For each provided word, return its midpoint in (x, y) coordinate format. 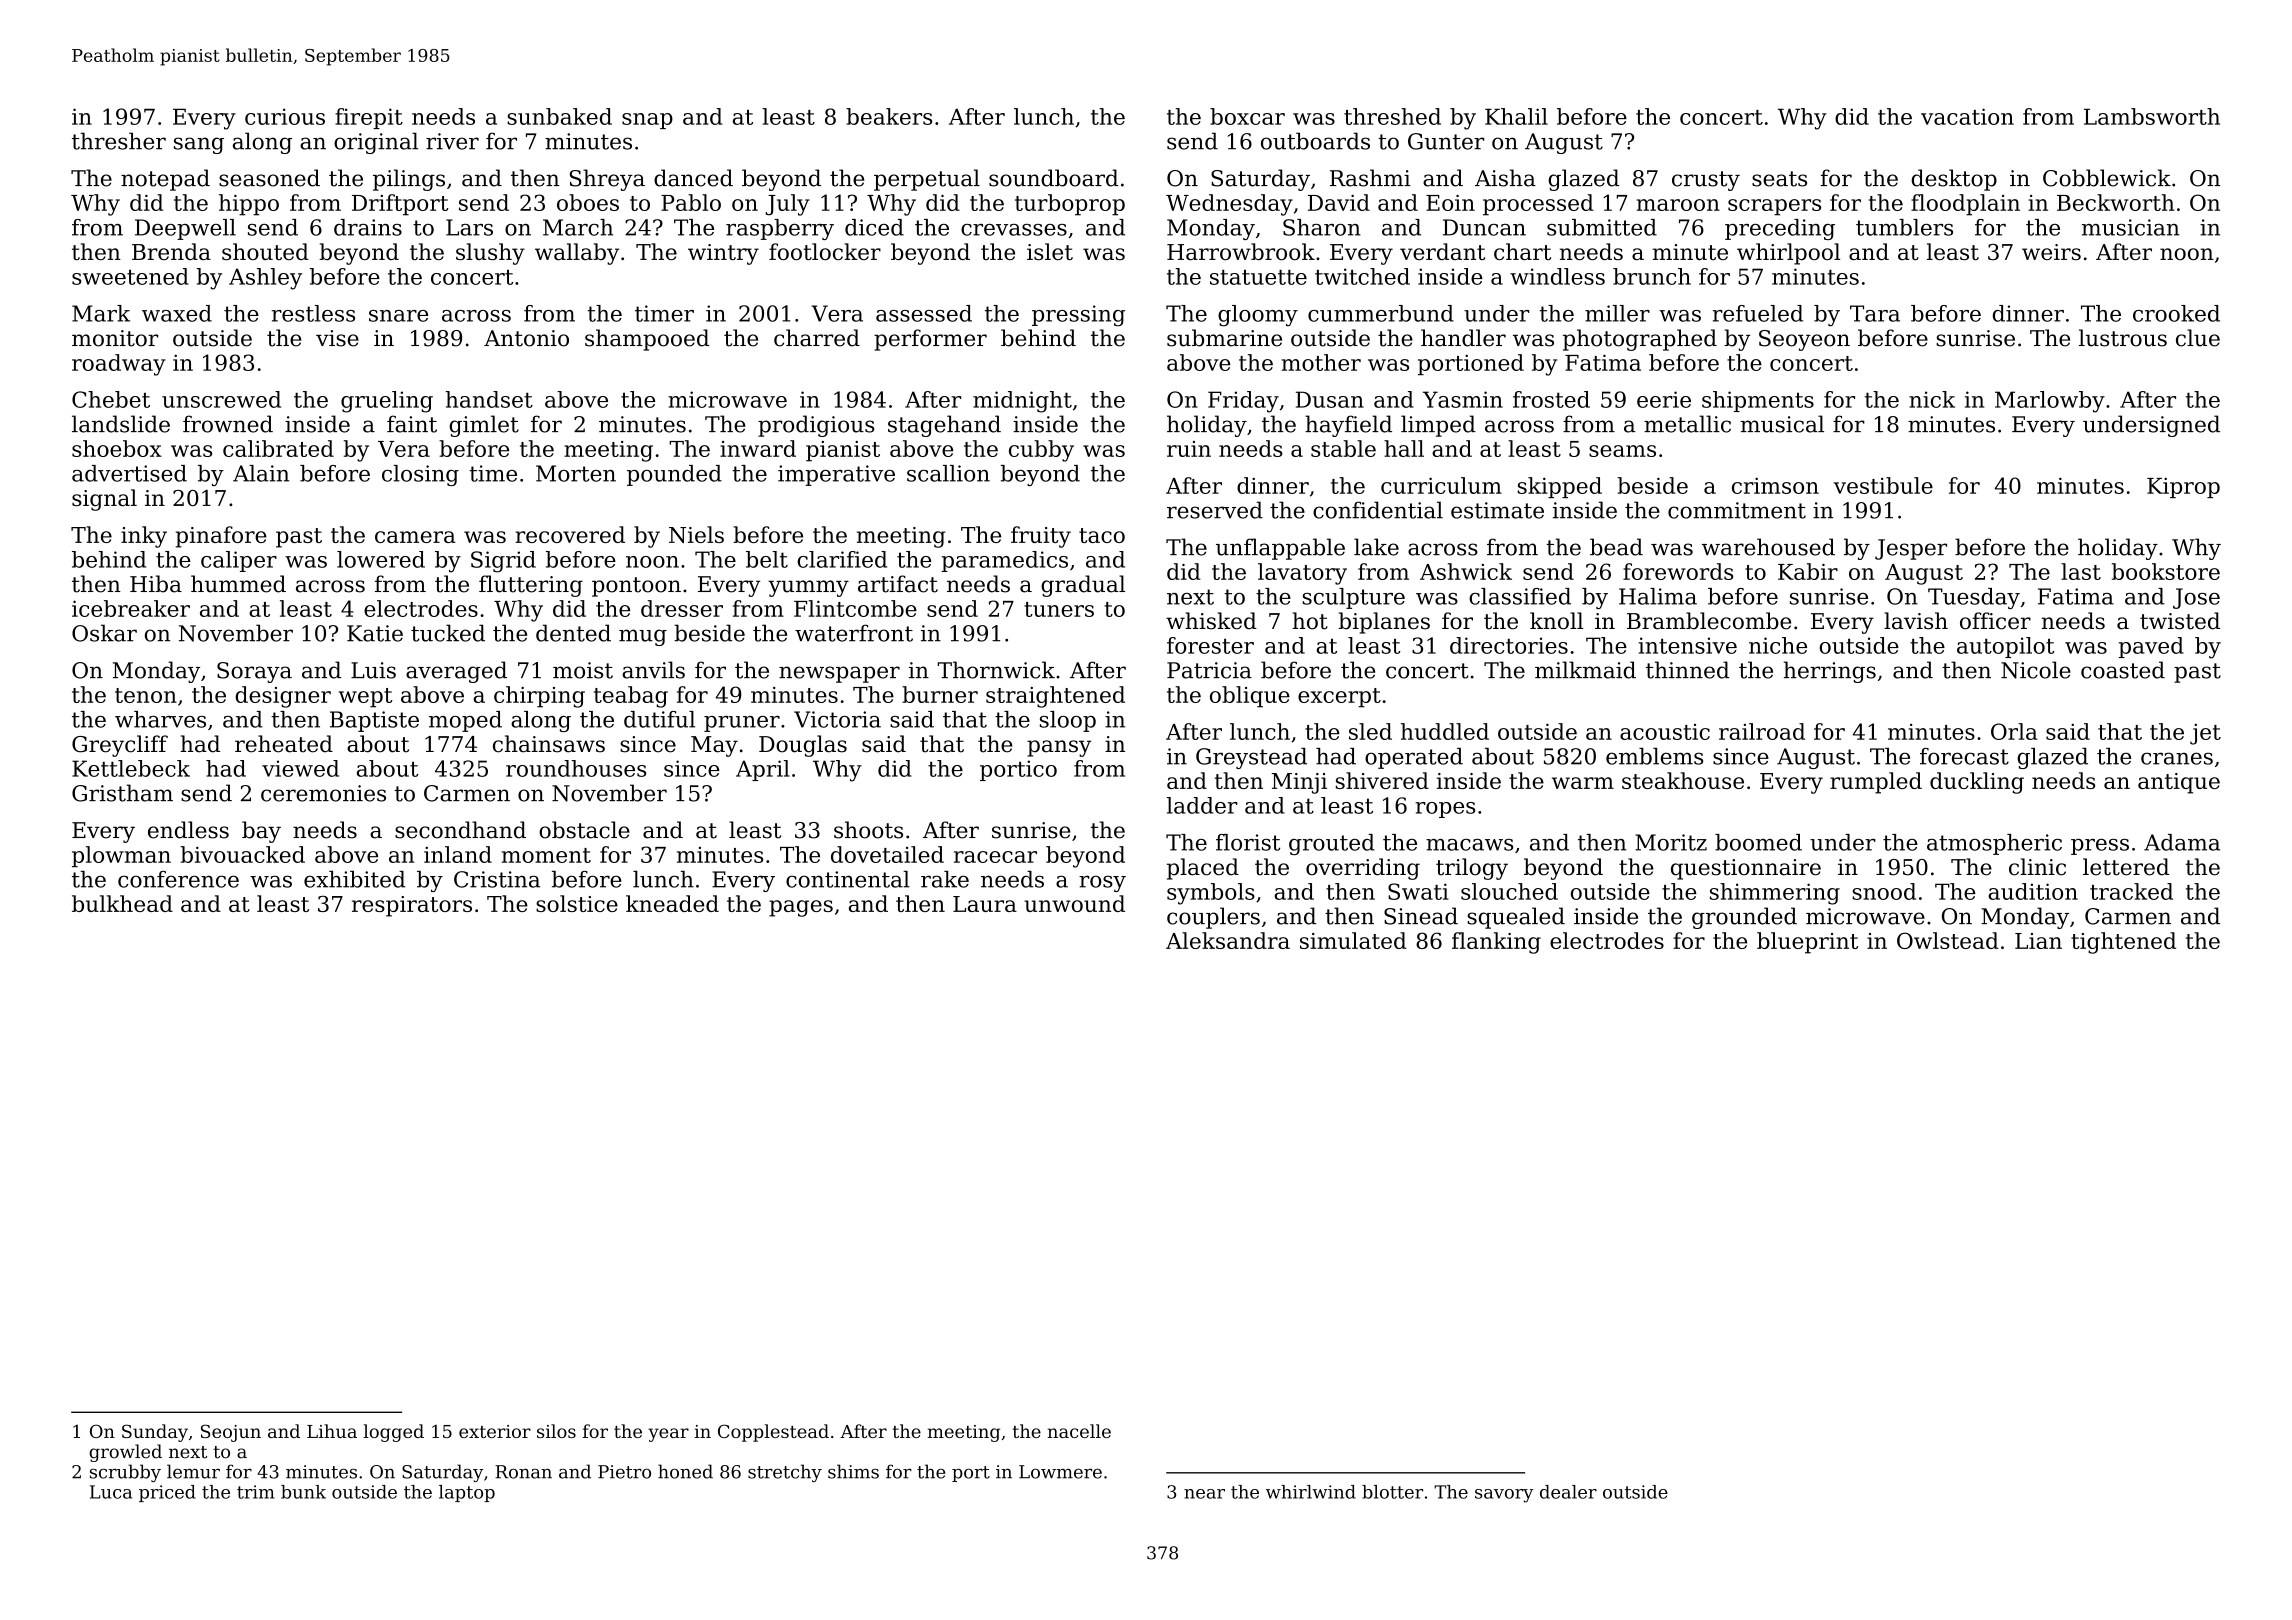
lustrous (2123, 338)
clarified (842, 559)
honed (685, 1471)
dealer (1568, 1492)
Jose (2196, 598)
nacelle (1079, 1431)
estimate (1497, 510)
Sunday (155, 1433)
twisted (2180, 621)
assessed (924, 313)
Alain (261, 473)
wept (366, 698)
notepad (165, 180)
